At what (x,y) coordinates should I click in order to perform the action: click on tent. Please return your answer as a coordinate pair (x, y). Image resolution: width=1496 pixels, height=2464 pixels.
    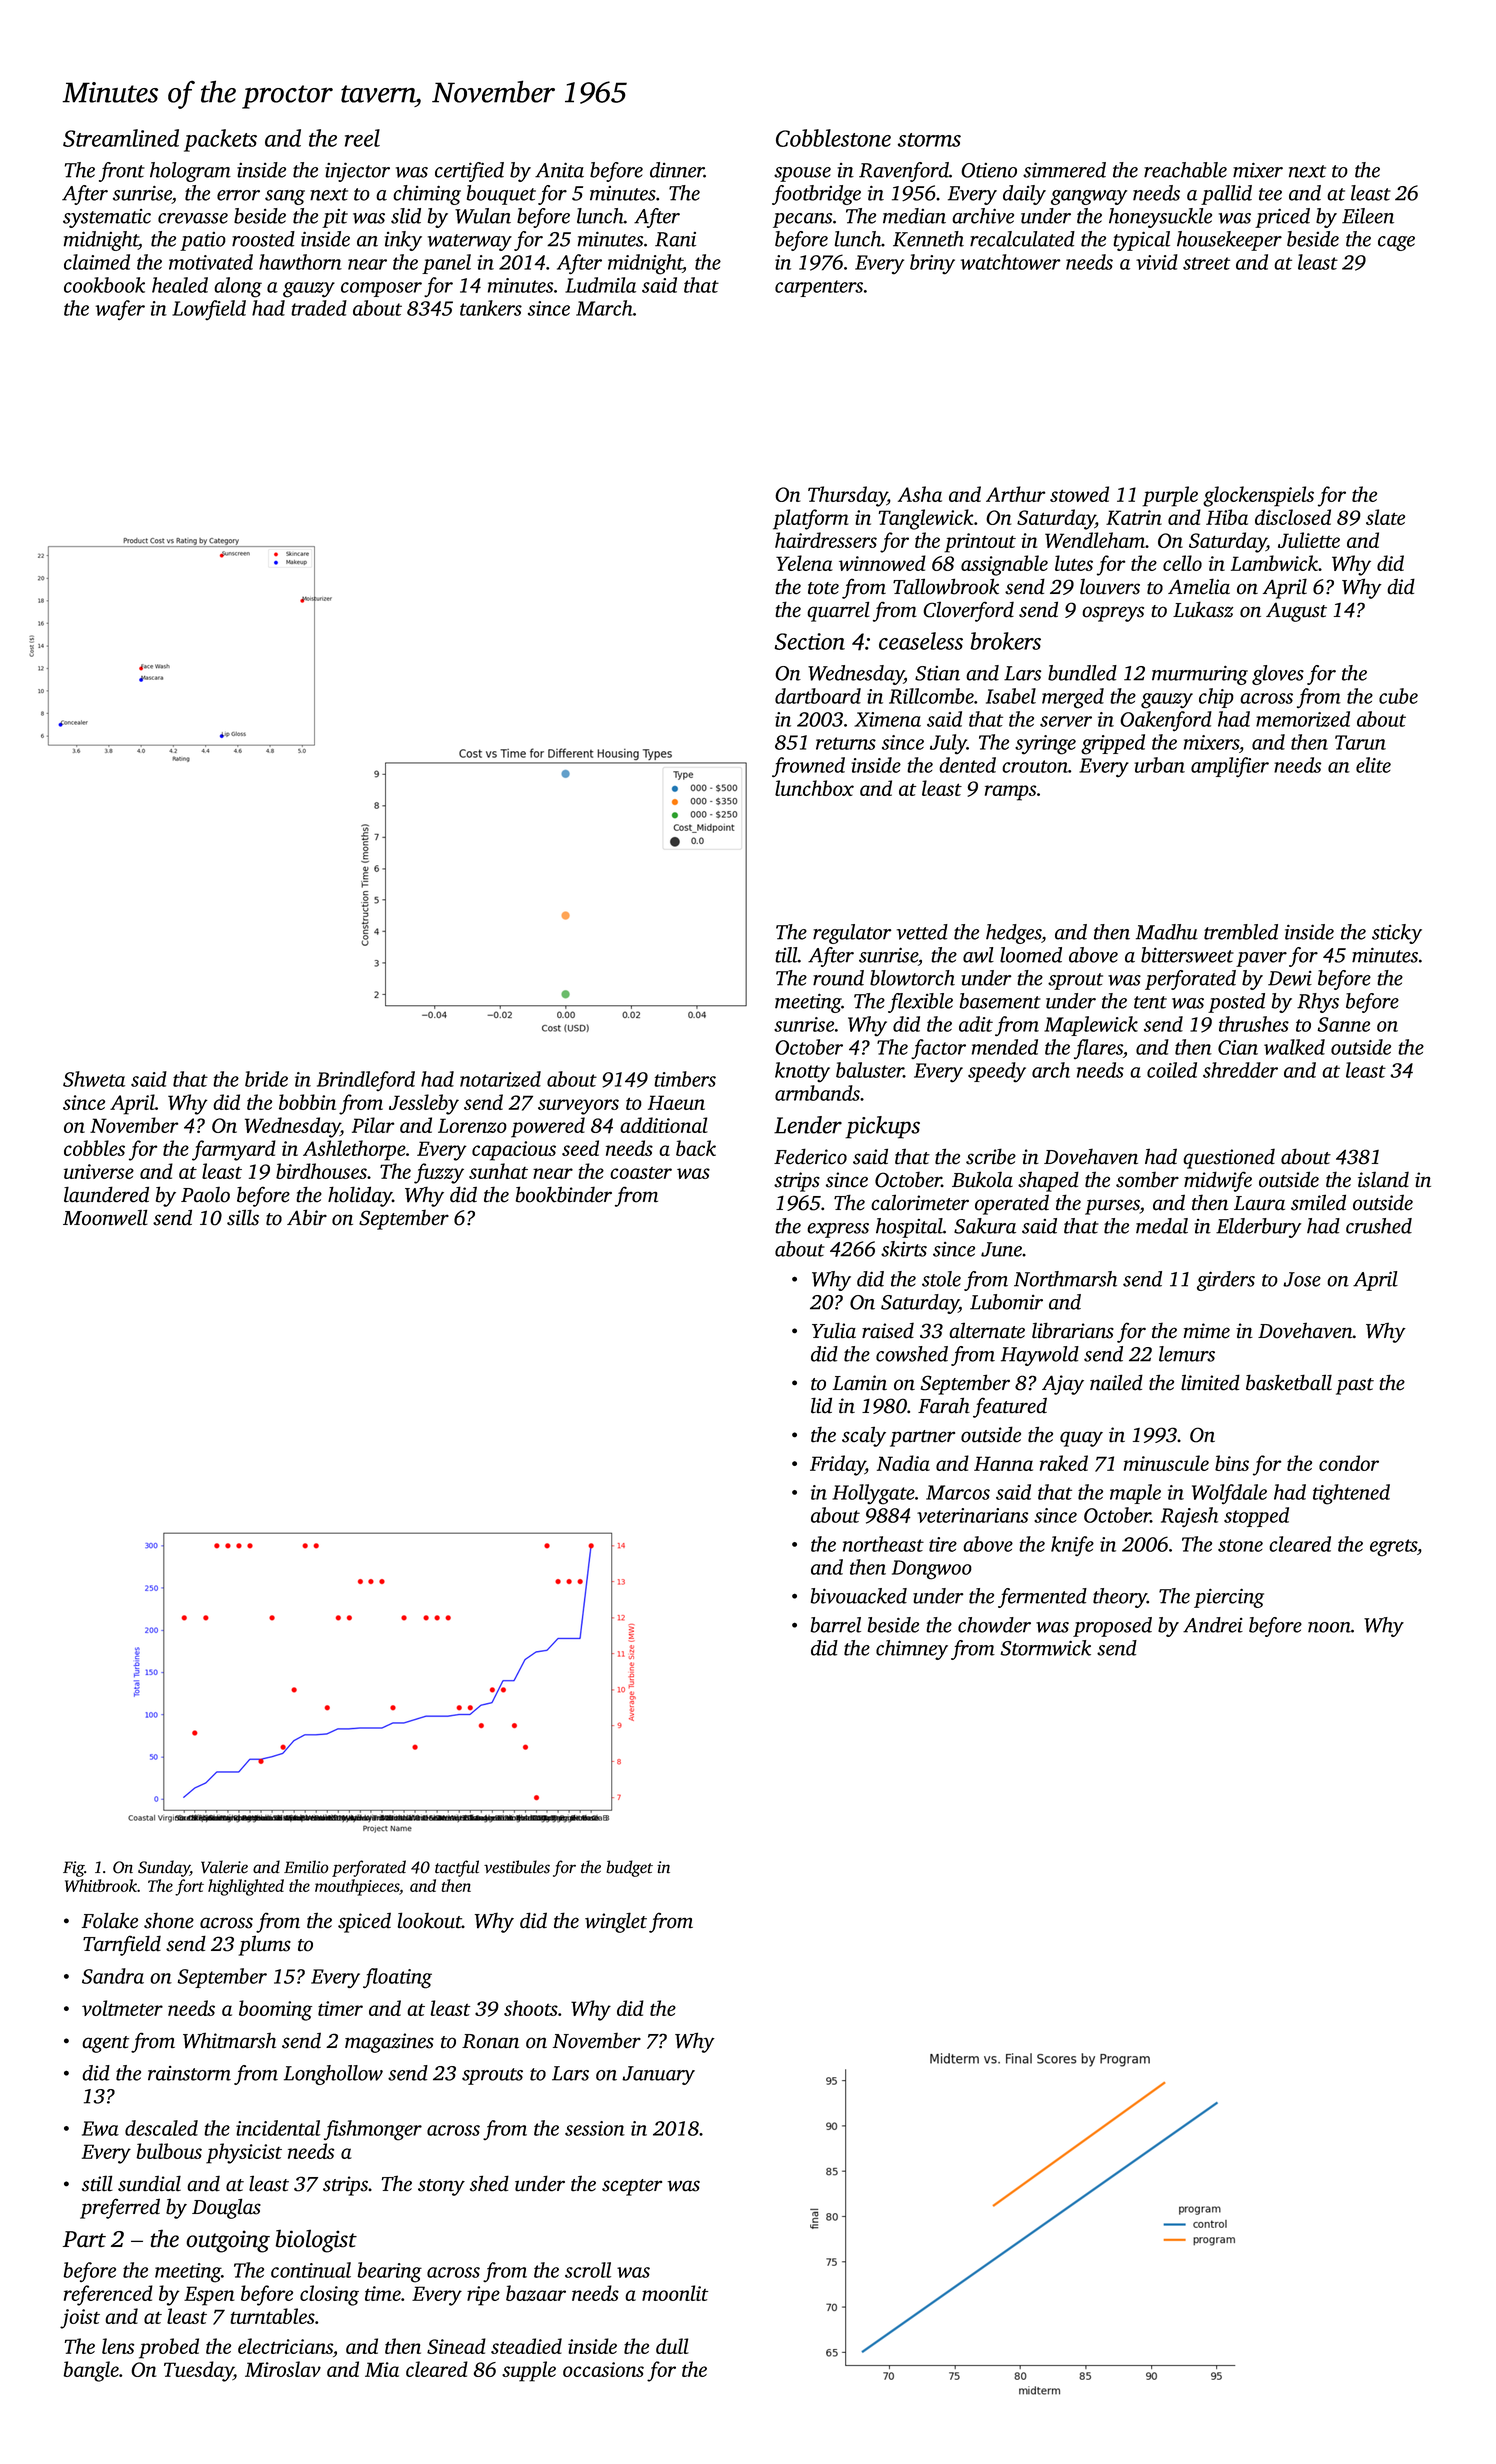
    Looking at the image, I should click on (1150, 1002).
